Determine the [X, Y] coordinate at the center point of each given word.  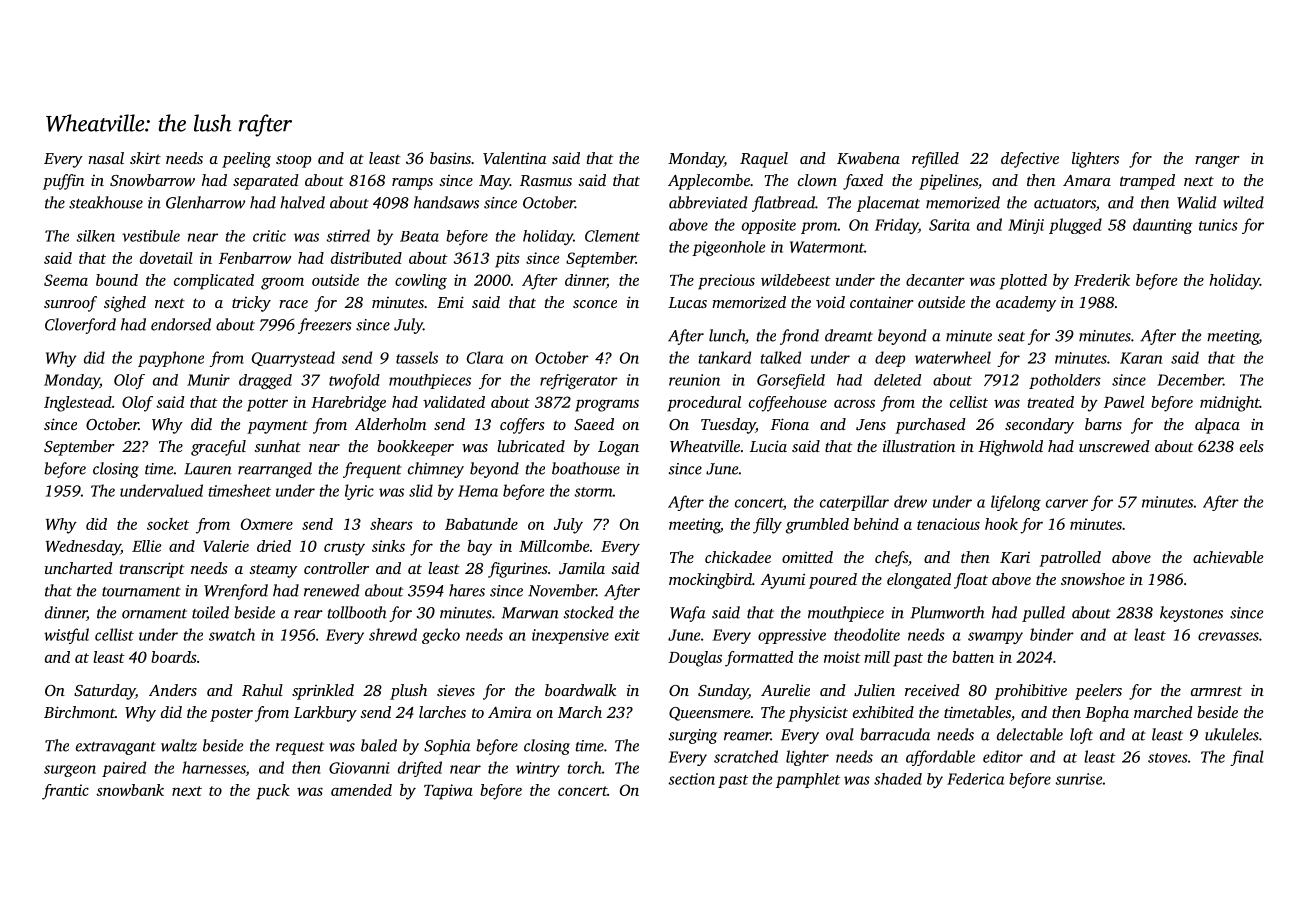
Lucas [687, 302]
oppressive [792, 636]
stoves [1168, 758]
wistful [66, 636]
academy [1026, 304]
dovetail [166, 258]
